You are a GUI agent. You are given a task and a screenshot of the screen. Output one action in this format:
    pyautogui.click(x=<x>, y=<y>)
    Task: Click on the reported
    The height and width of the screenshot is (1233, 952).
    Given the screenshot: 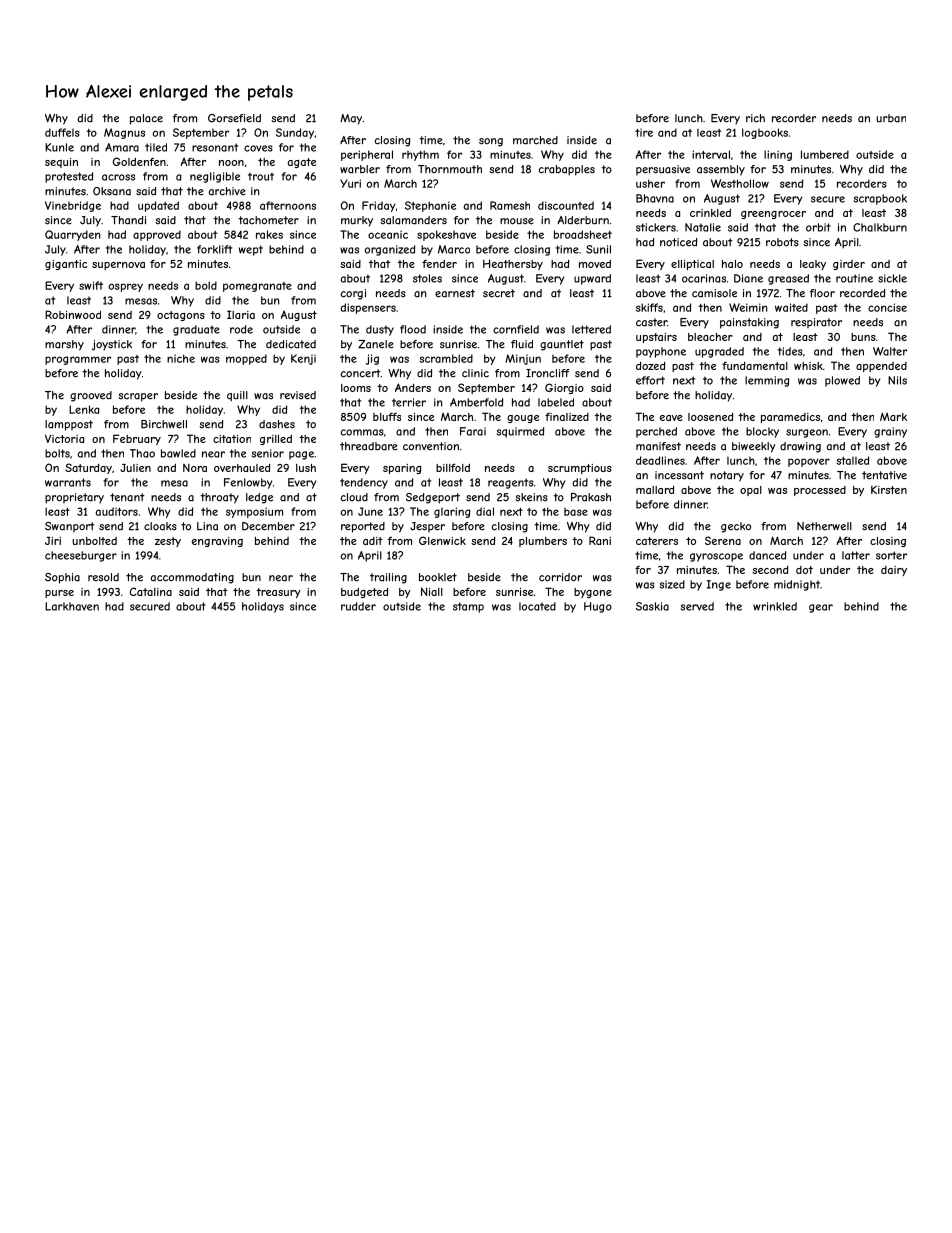 What is the action you would take?
    pyautogui.click(x=363, y=527)
